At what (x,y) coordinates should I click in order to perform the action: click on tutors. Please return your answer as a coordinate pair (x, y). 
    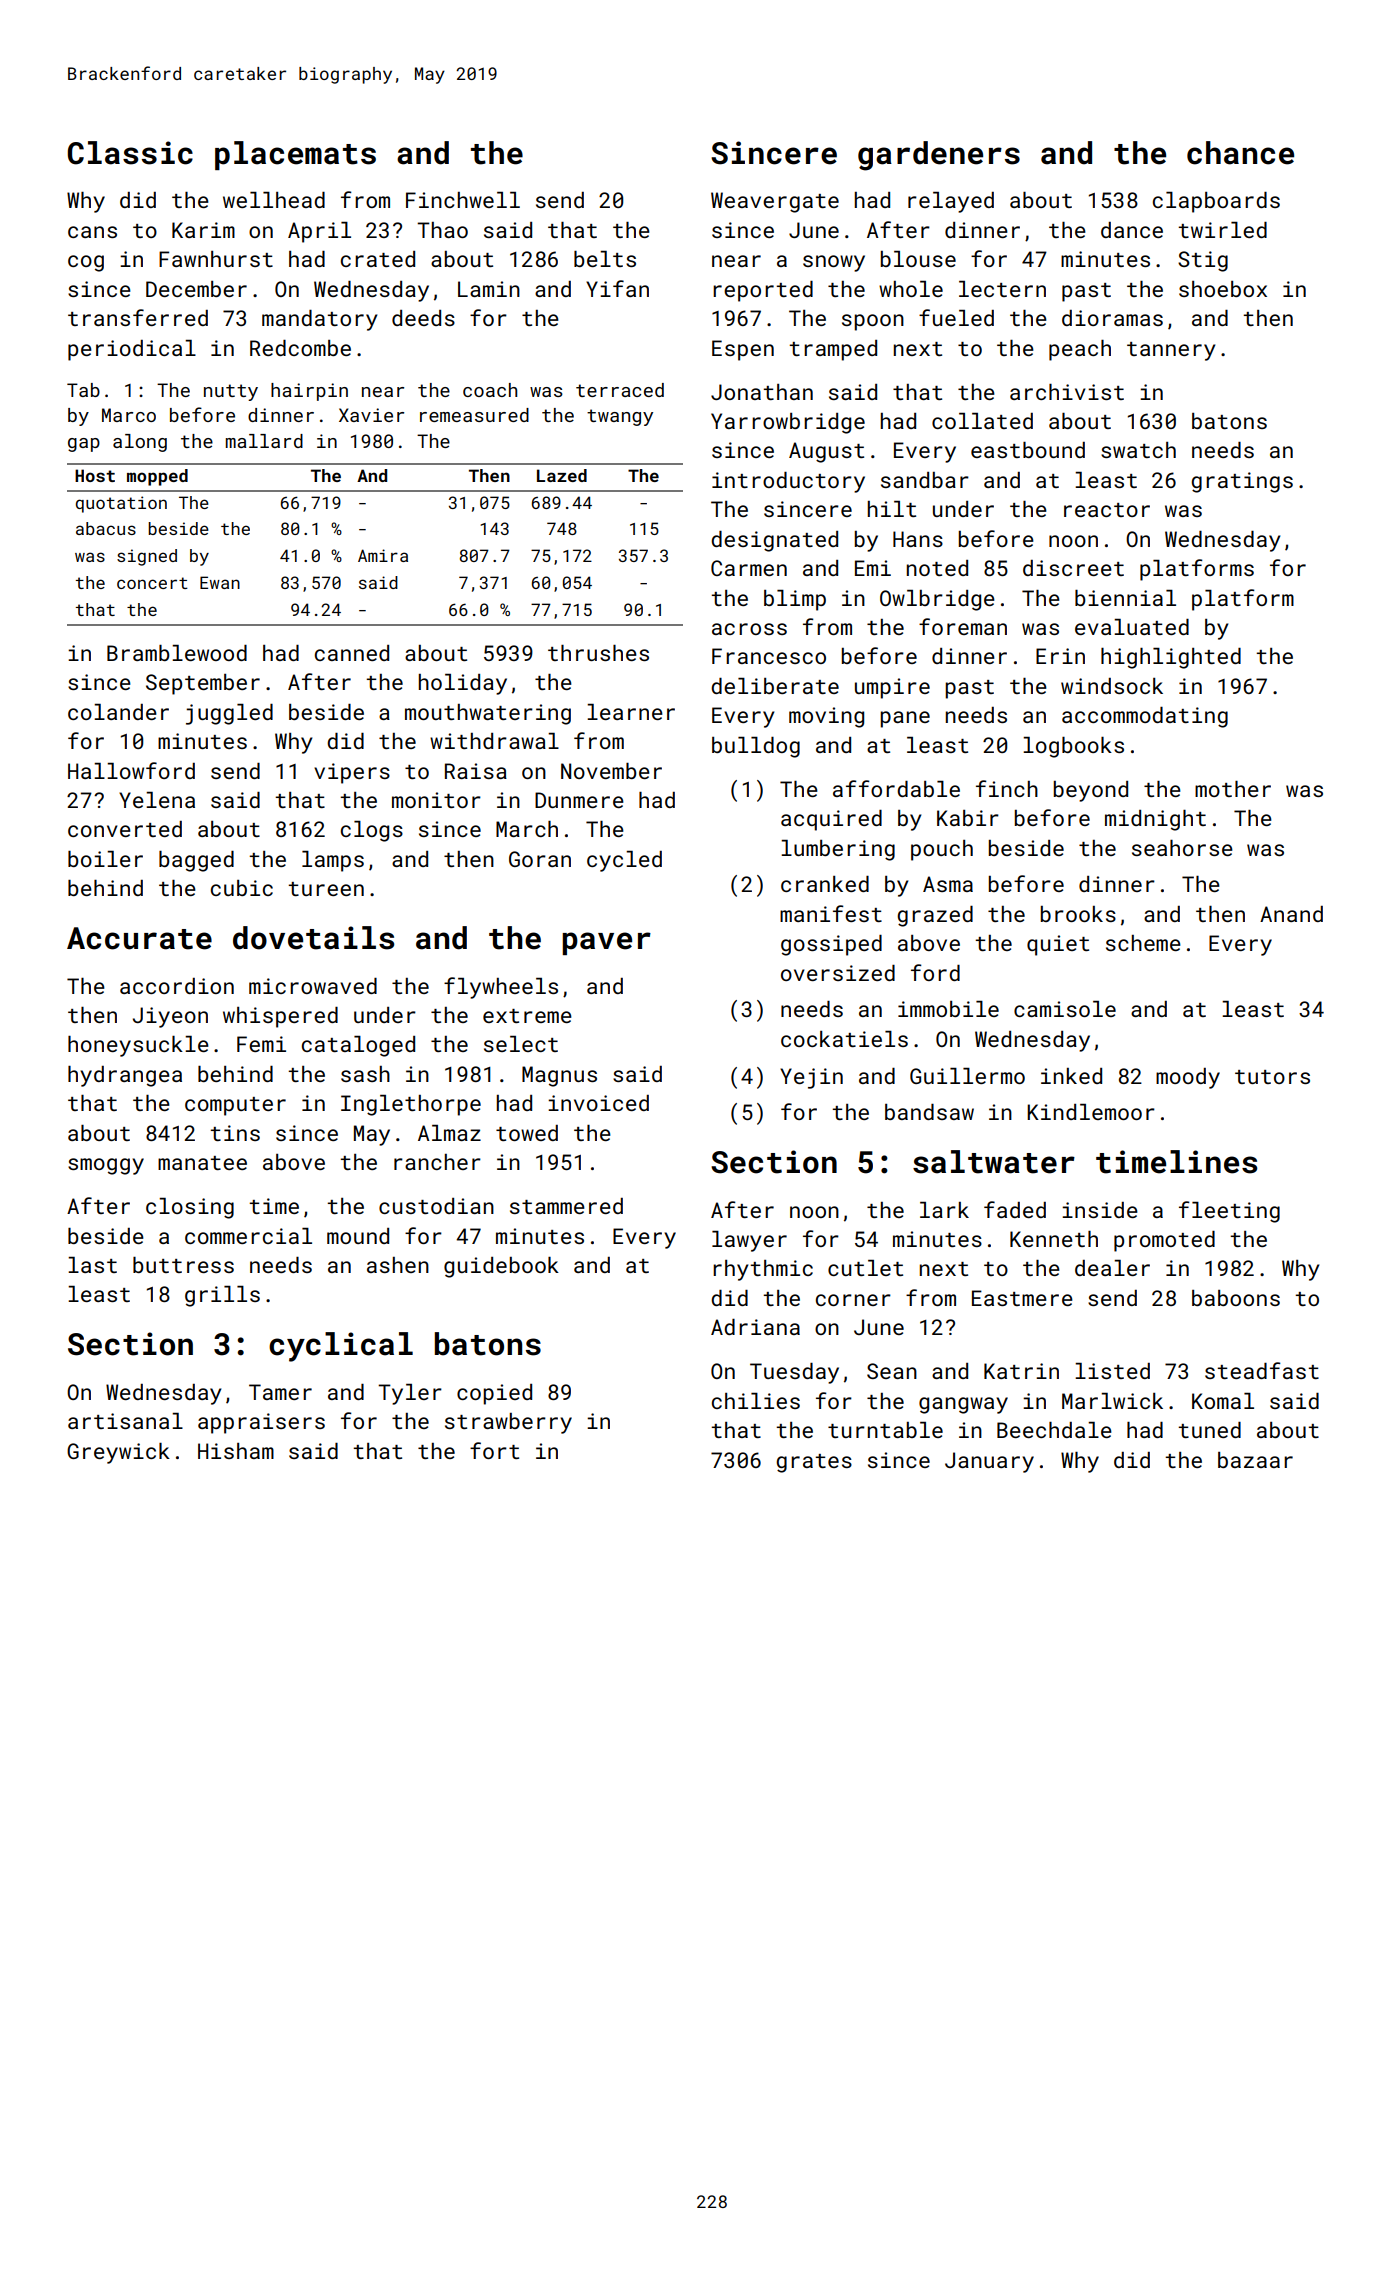
    Looking at the image, I should click on (1272, 1077).
